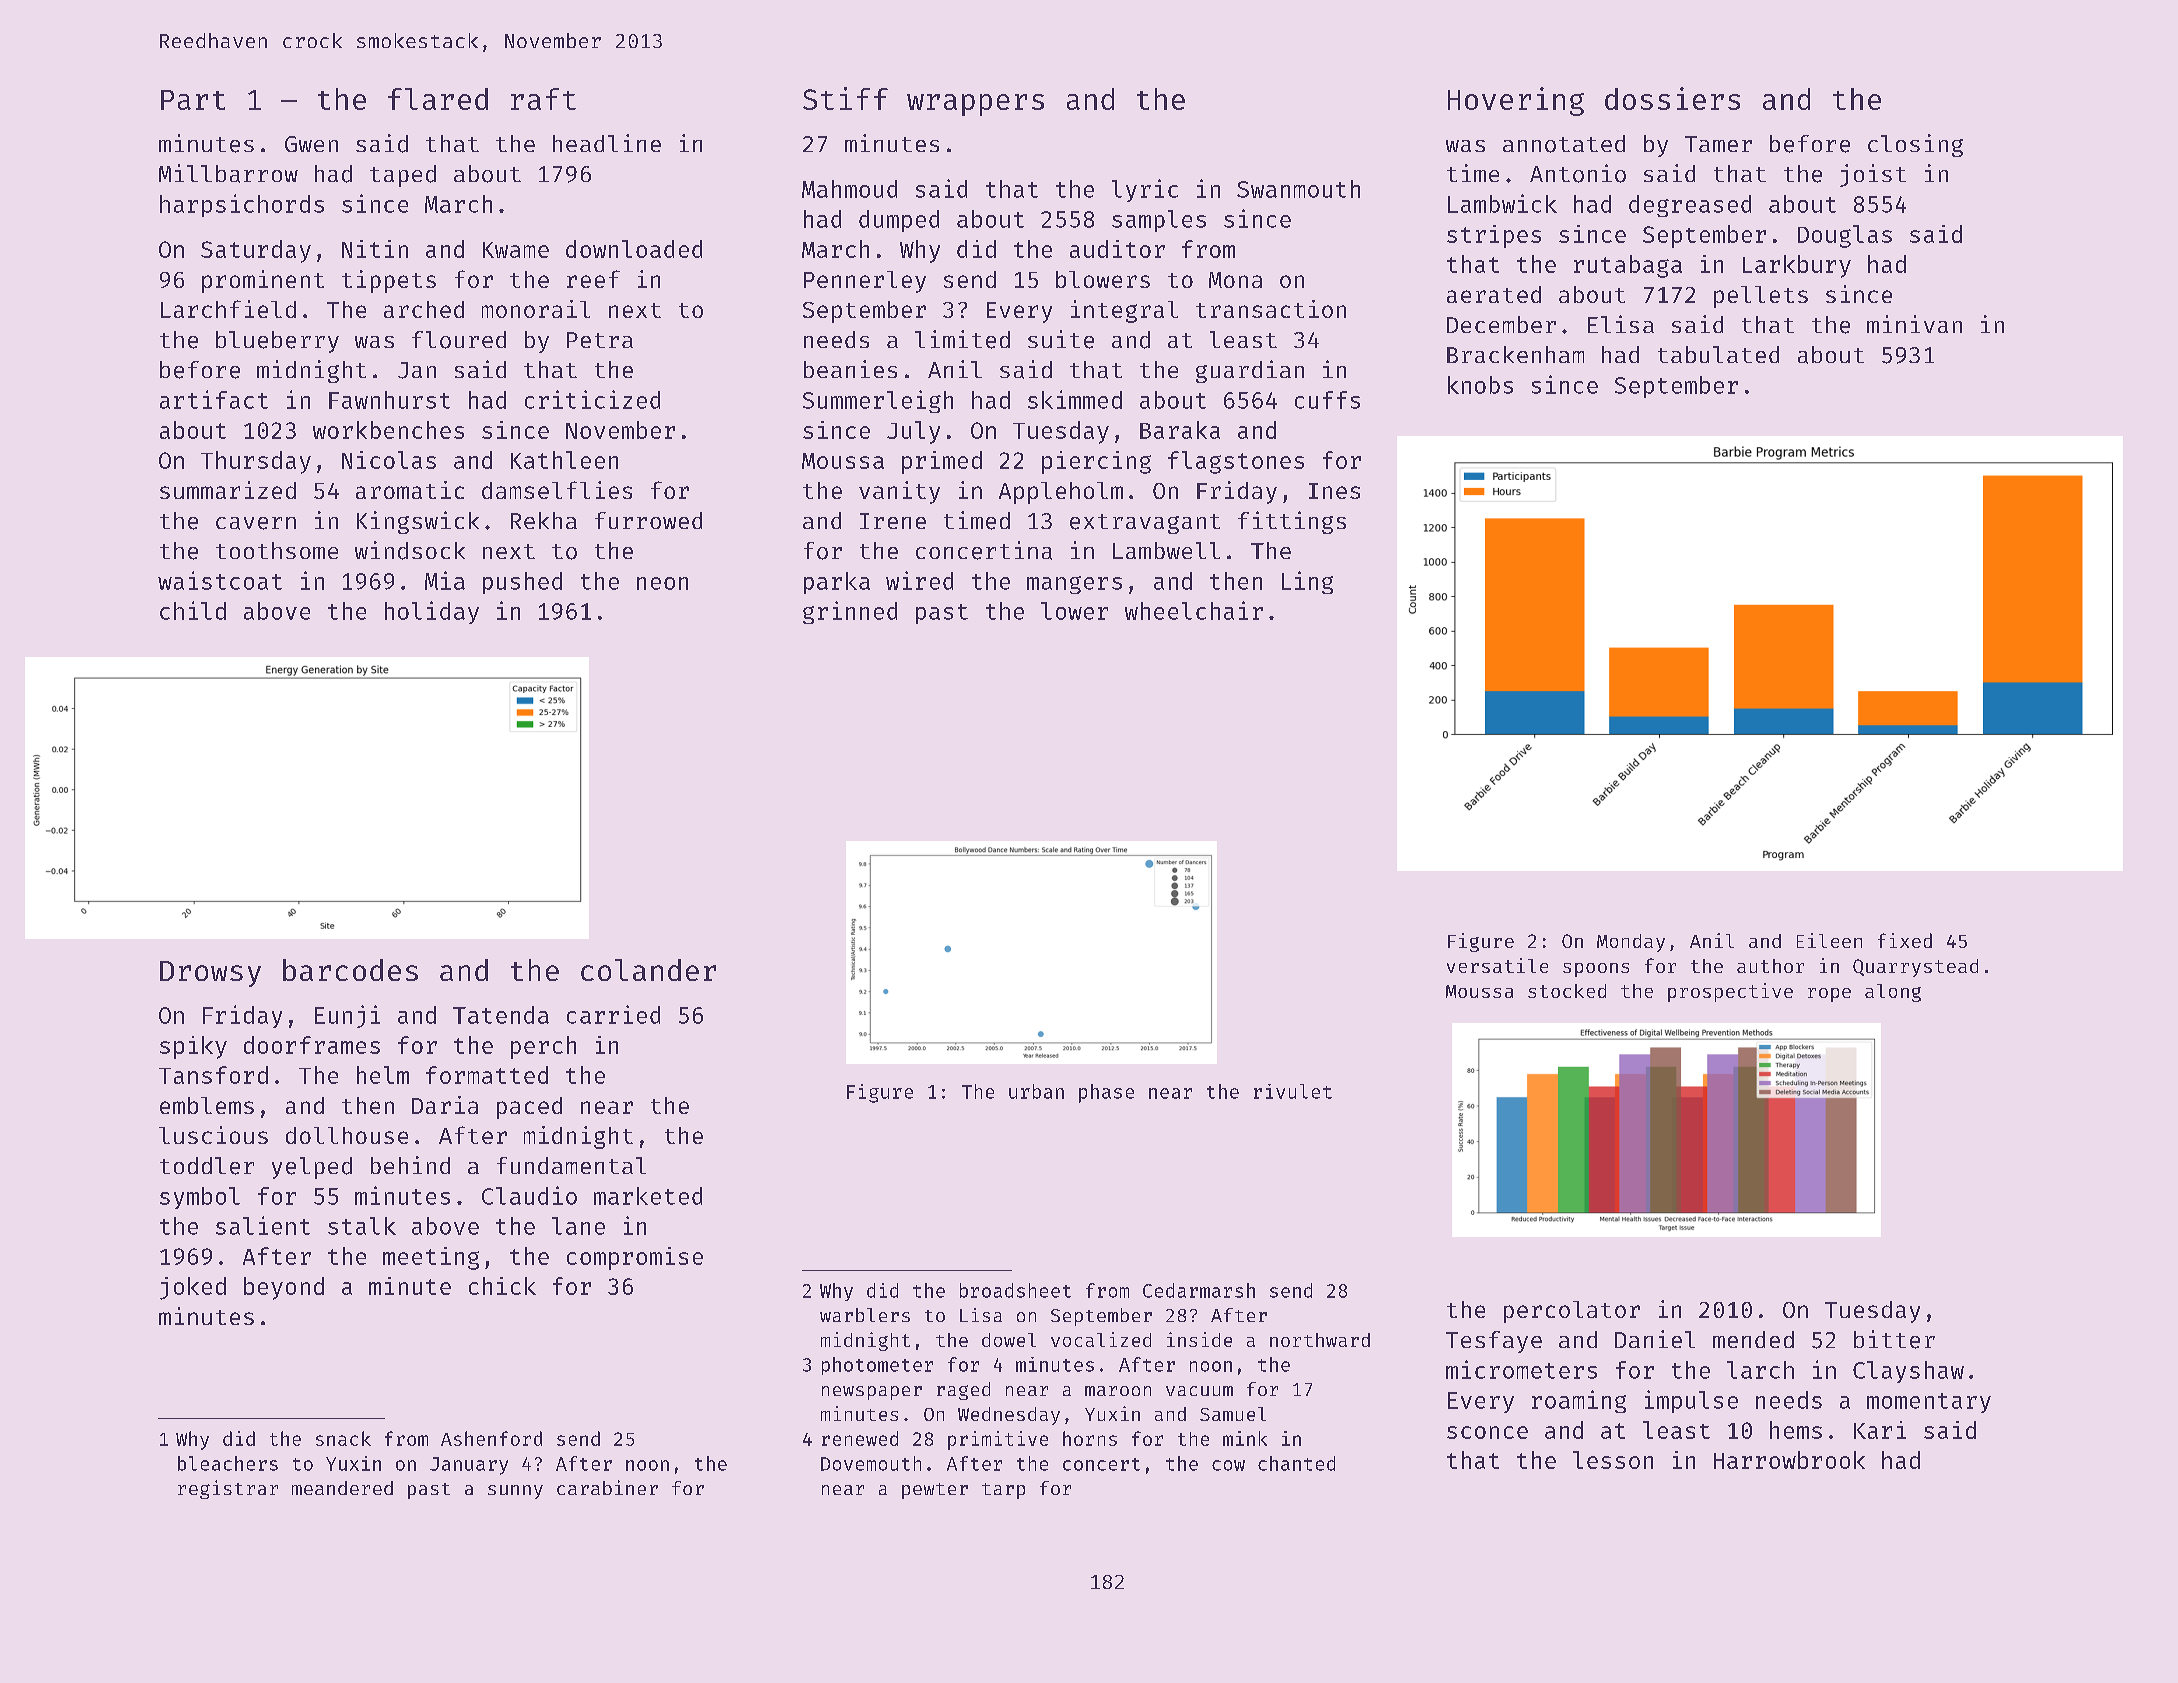 This screenshot has width=2178, height=1683. What do you see at coordinates (1761, 297) in the screenshot?
I see `pellets` at bounding box center [1761, 297].
